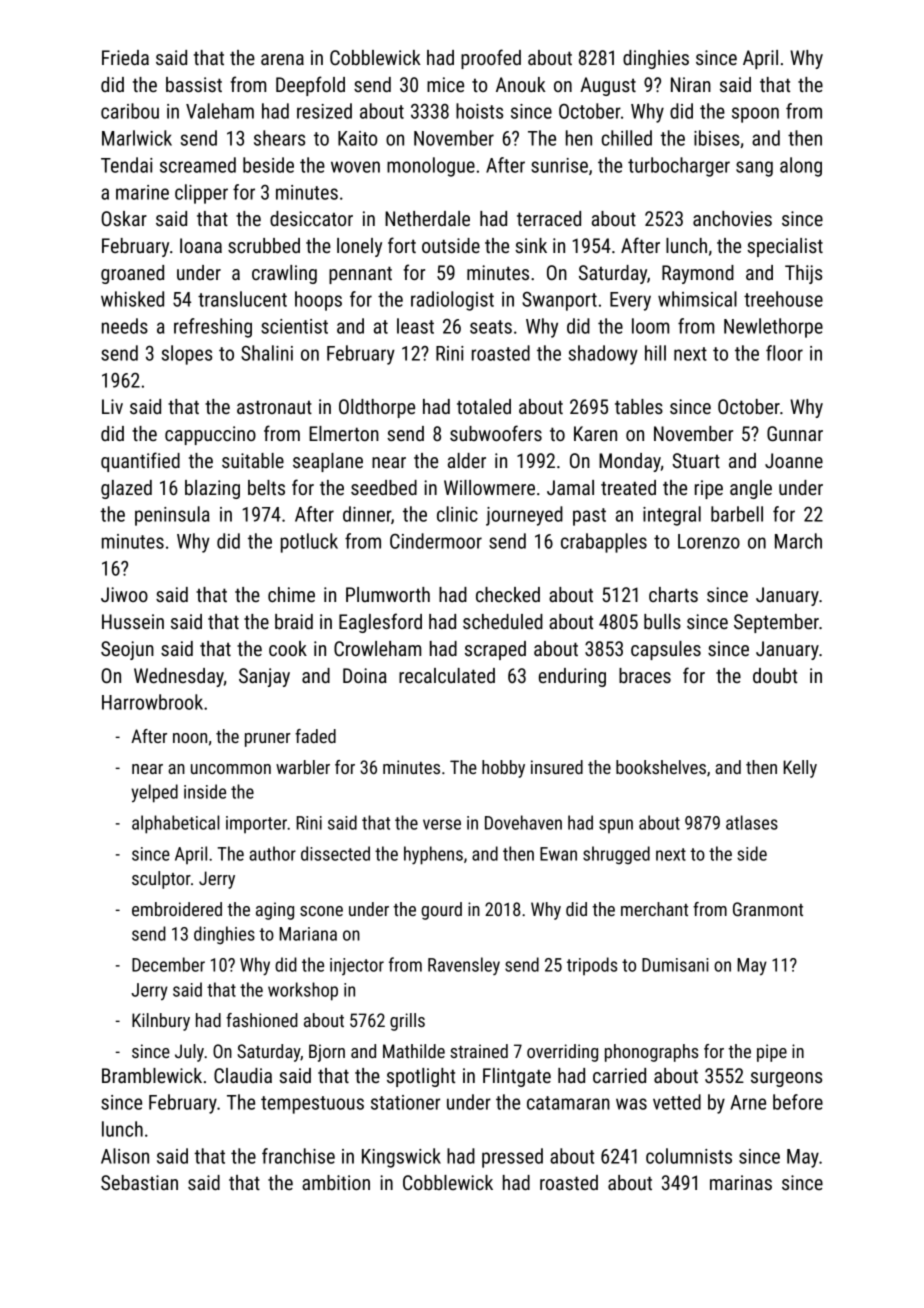  Describe the element at coordinates (732, 218) in the image. I see `anchovies` at that location.
